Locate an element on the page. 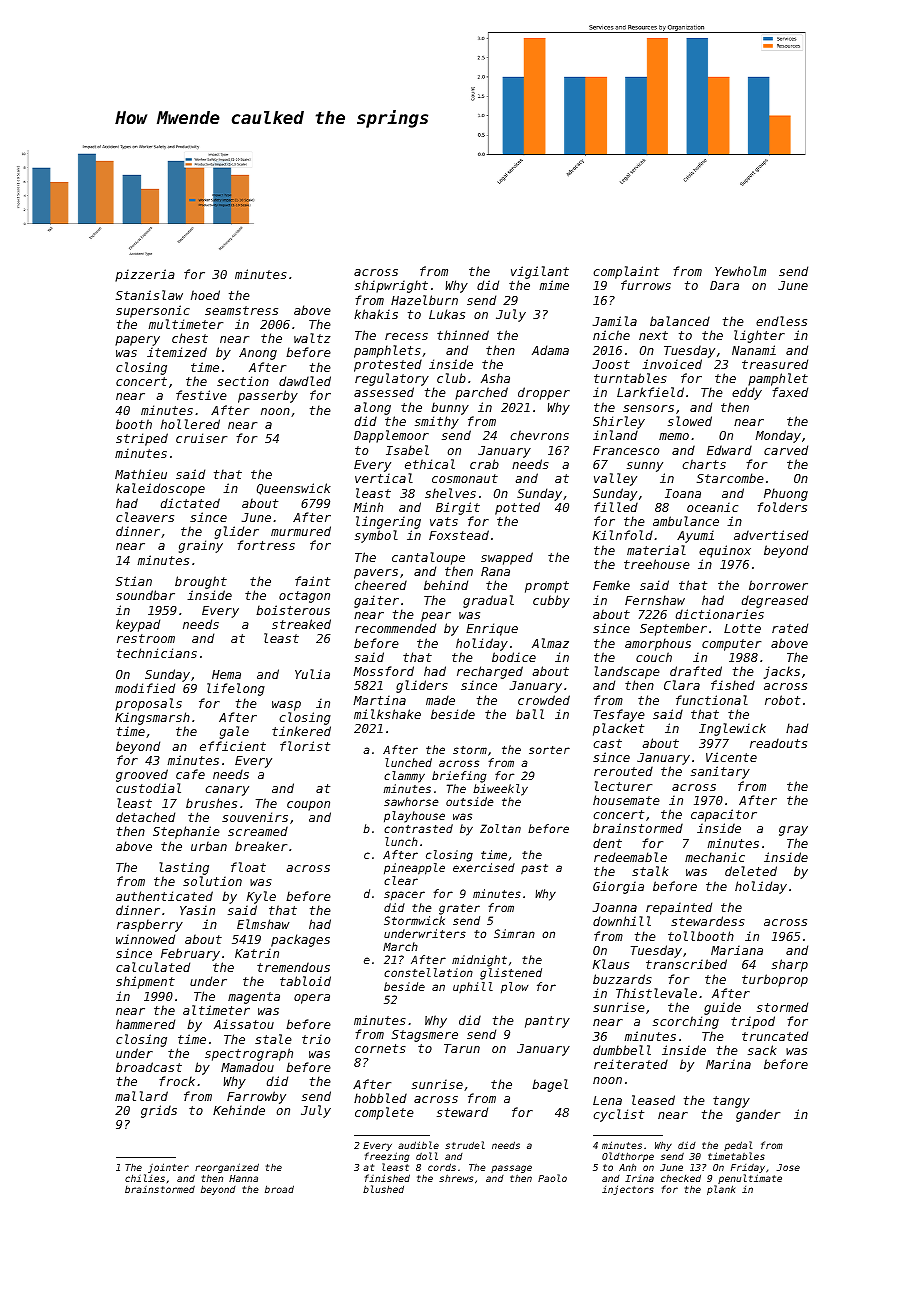 This image has height=1308, width=924. behind is located at coordinates (446, 585).
